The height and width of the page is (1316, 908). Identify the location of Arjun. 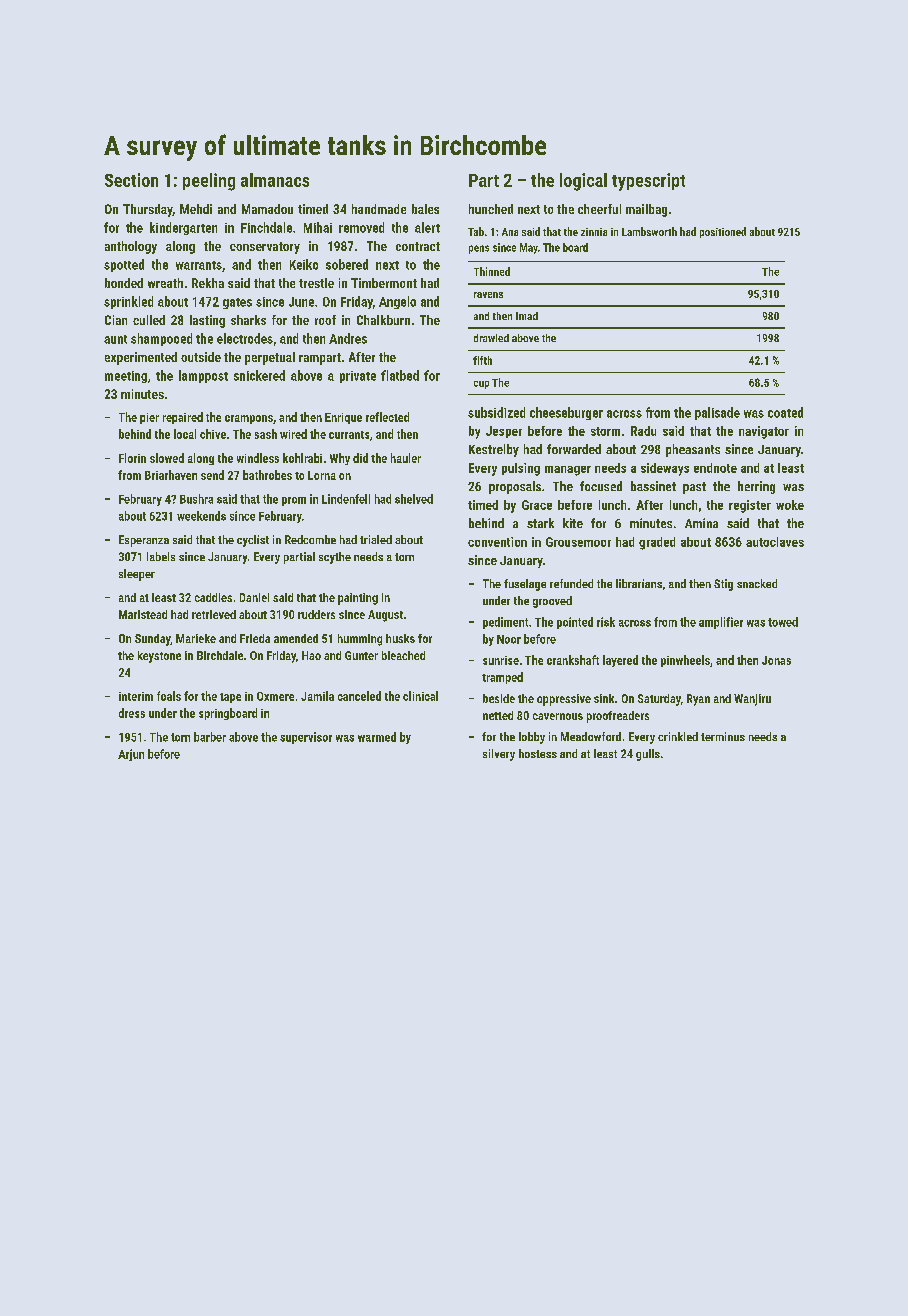
(131, 755).
